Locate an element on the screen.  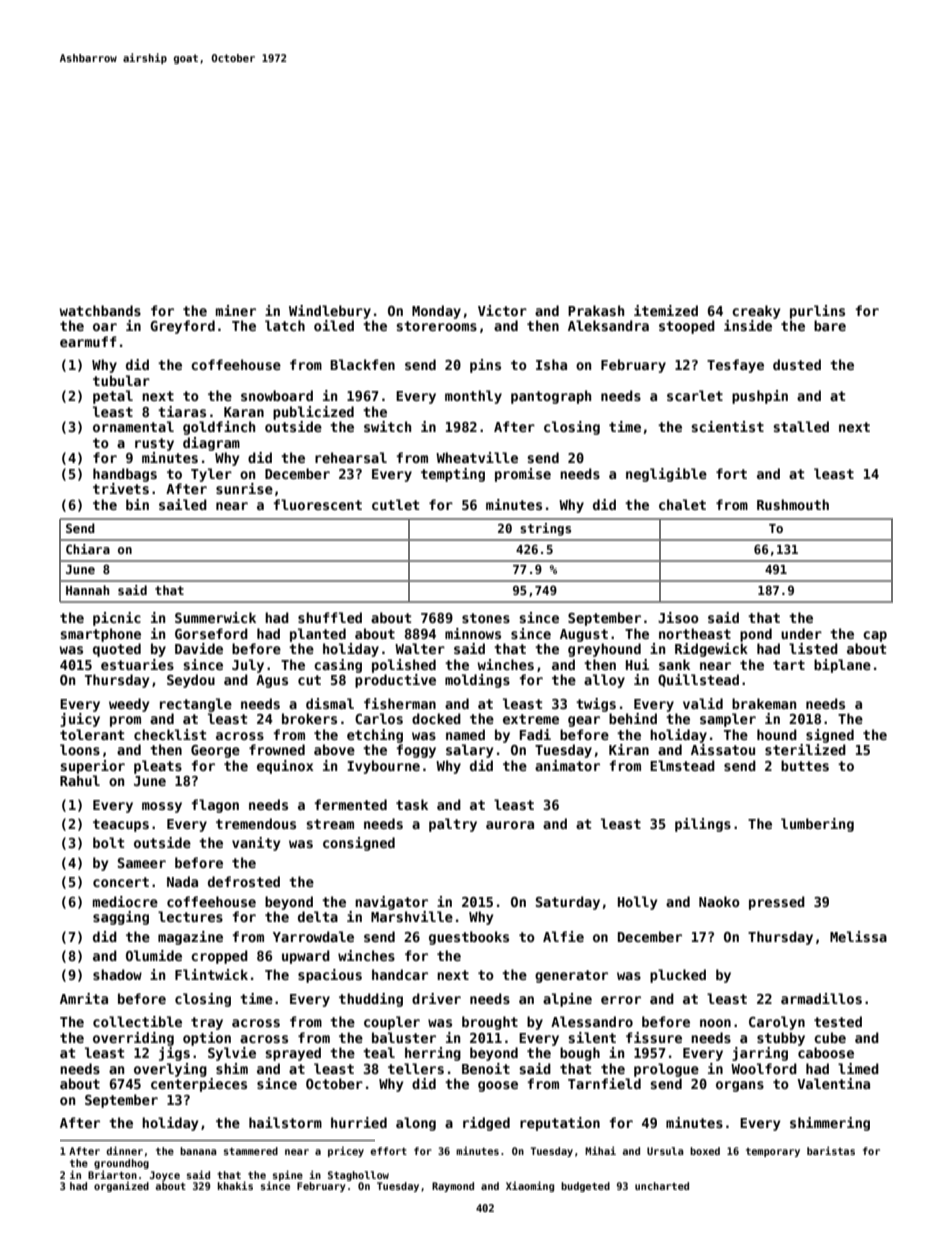
creaky is located at coordinates (756, 312).
